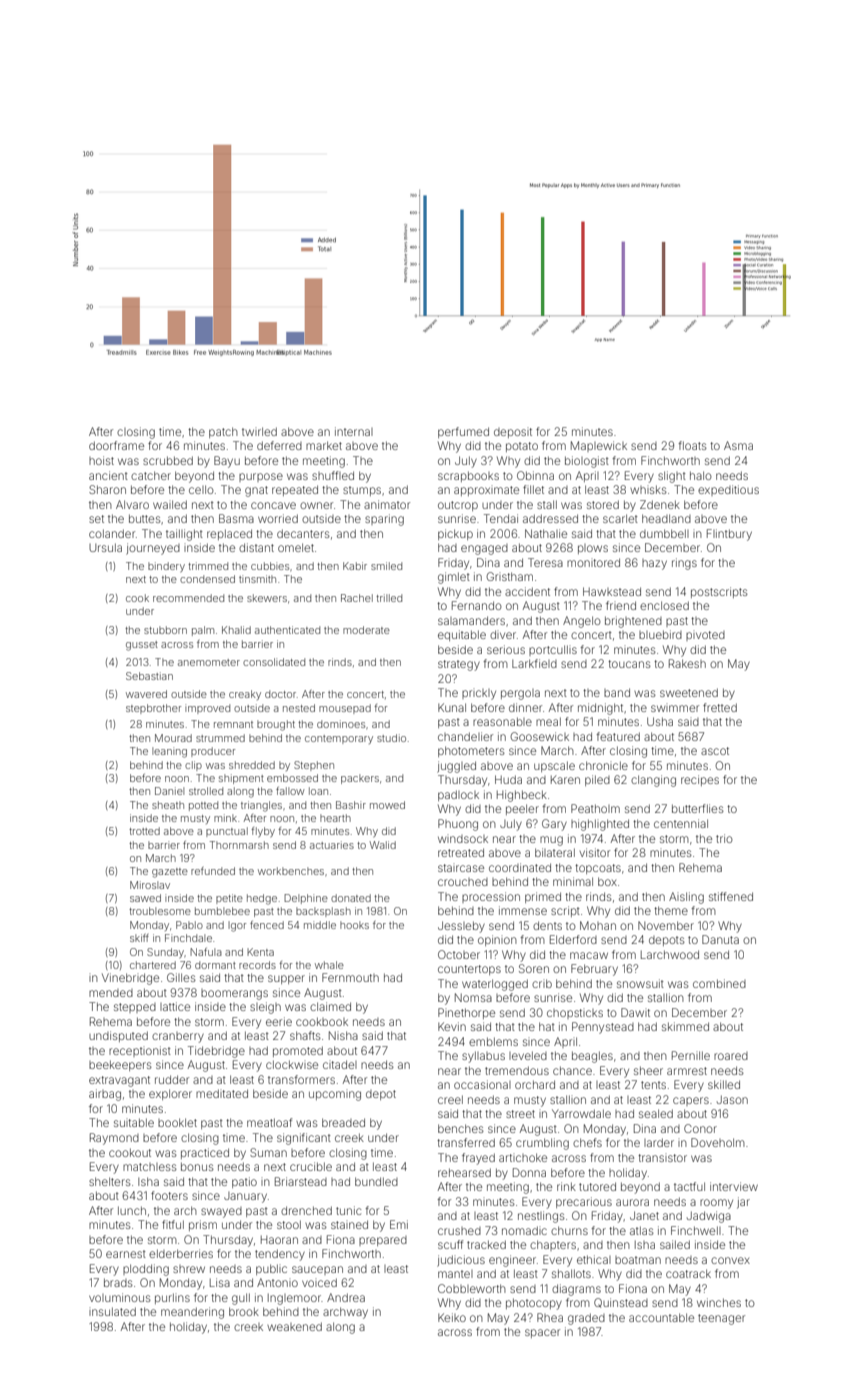 This image has width=849, height=1400. What do you see at coordinates (144, 831) in the image?
I see `trotted` at bounding box center [144, 831].
